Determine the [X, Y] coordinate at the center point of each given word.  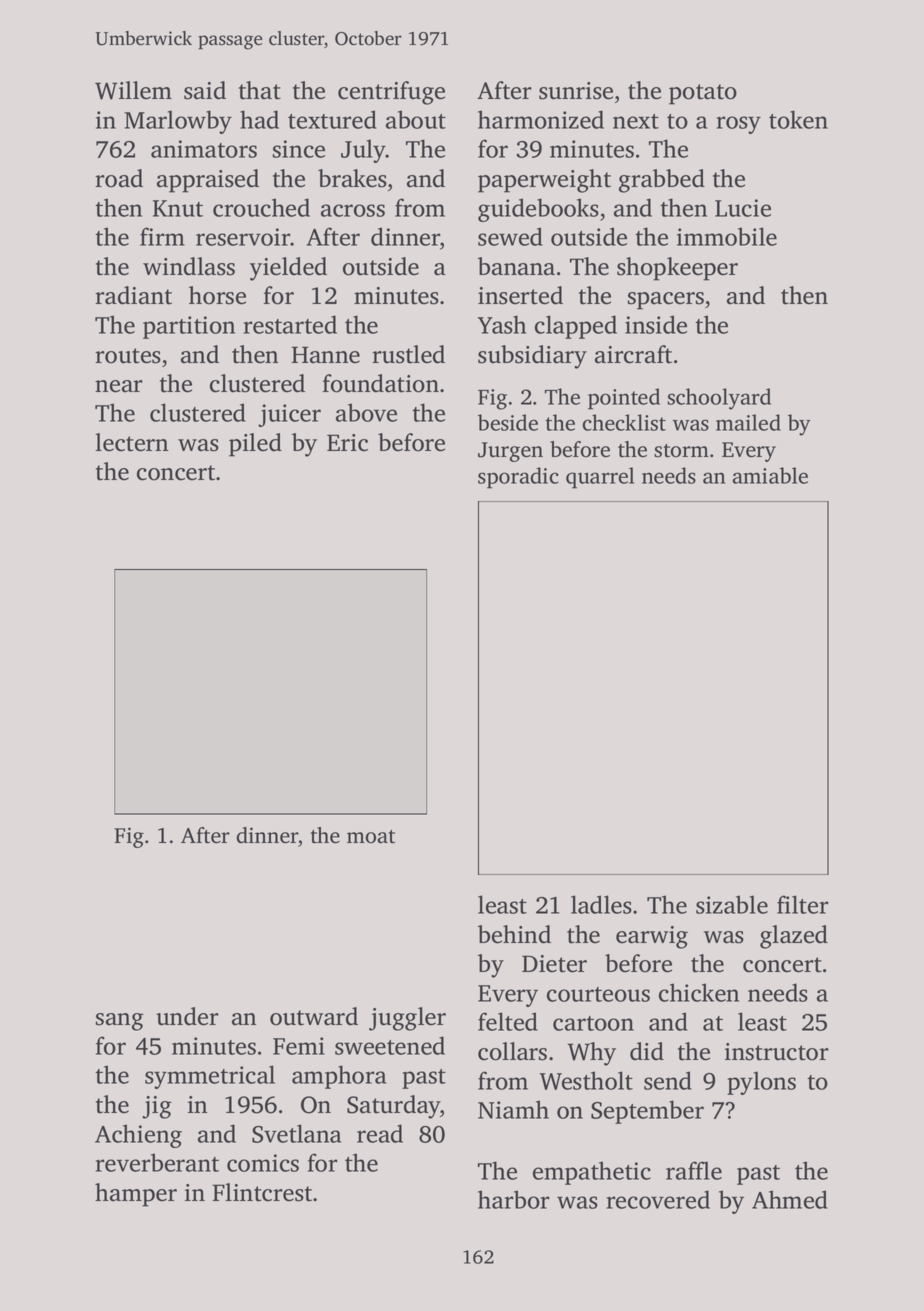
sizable [732, 904]
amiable [770, 475]
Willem [133, 90]
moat [371, 837]
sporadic [518, 478]
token [798, 119]
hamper [136, 1195]
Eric [347, 443]
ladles [601, 904]
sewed [510, 236]
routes [128, 356]
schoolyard [719, 399]
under [187, 1016]
